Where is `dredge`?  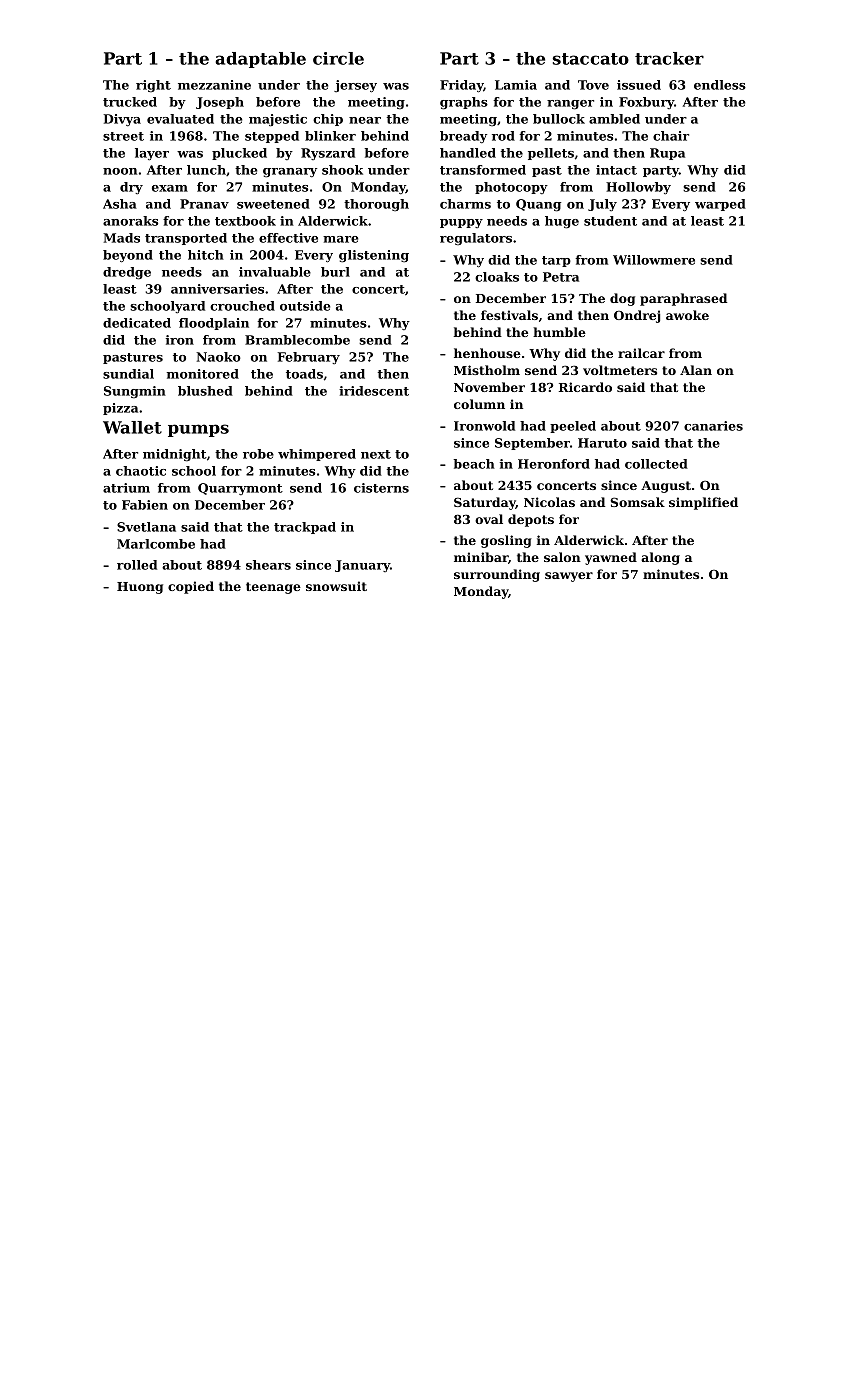
dredge is located at coordinates (127, 273).
